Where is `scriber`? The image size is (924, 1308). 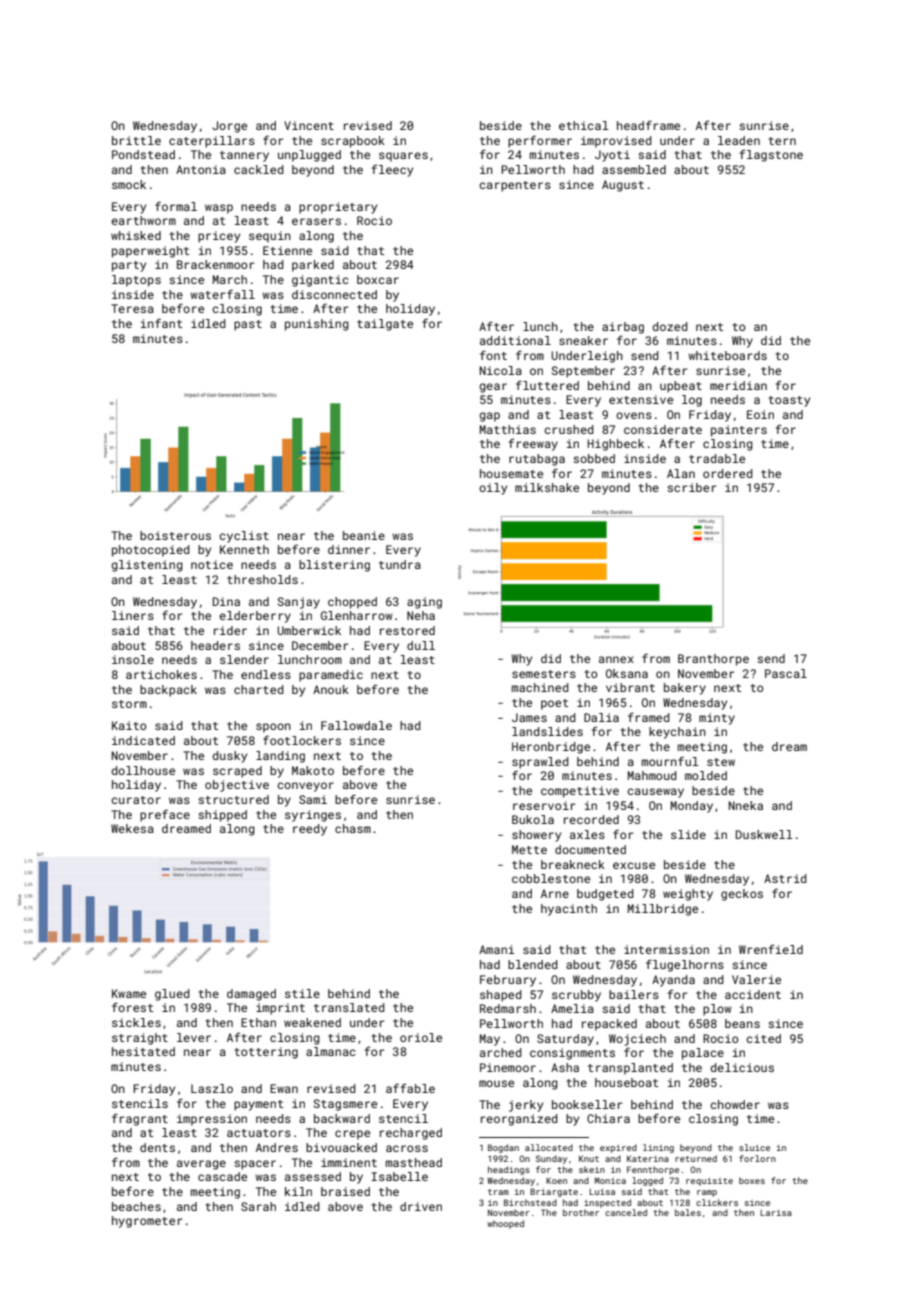
scriber is located at coordinates (691, 487).
